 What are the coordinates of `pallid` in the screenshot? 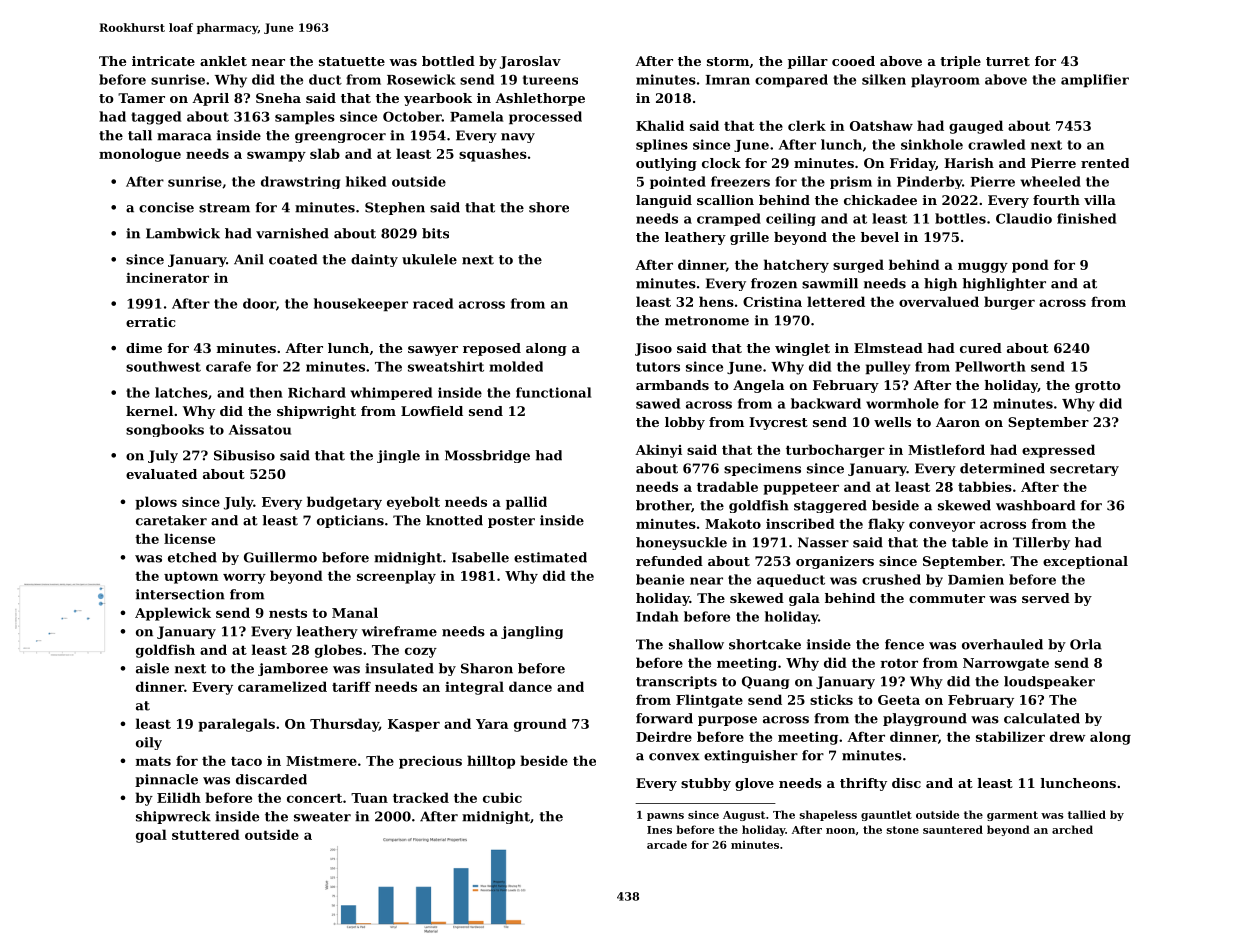 It's located at (526, 503).
